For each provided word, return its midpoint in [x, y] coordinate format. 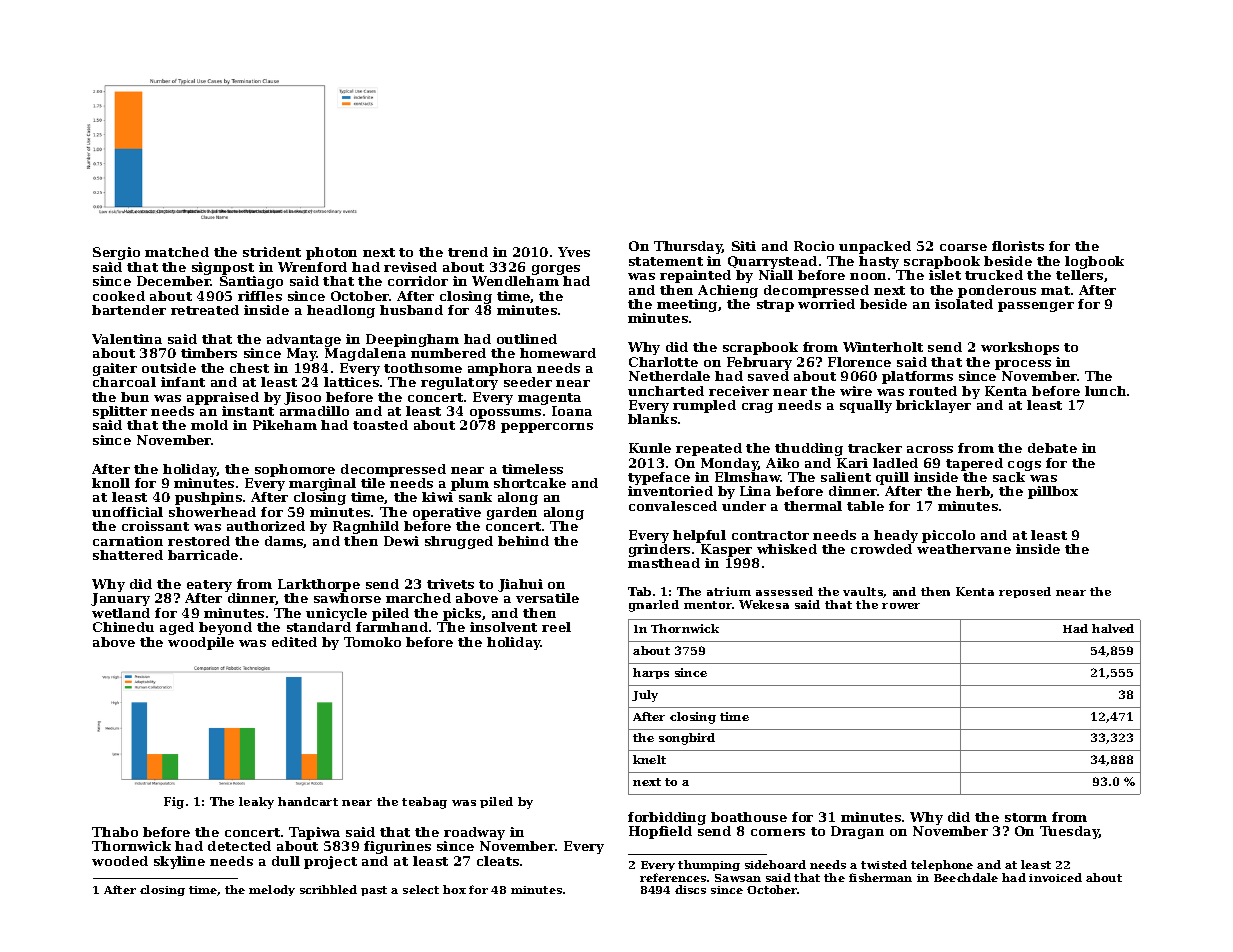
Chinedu [123, 627]
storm [1026, 817]
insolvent [503, 627]
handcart [308, 801]
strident [272, 252]
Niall [776, 275]
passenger [1036, 307]
